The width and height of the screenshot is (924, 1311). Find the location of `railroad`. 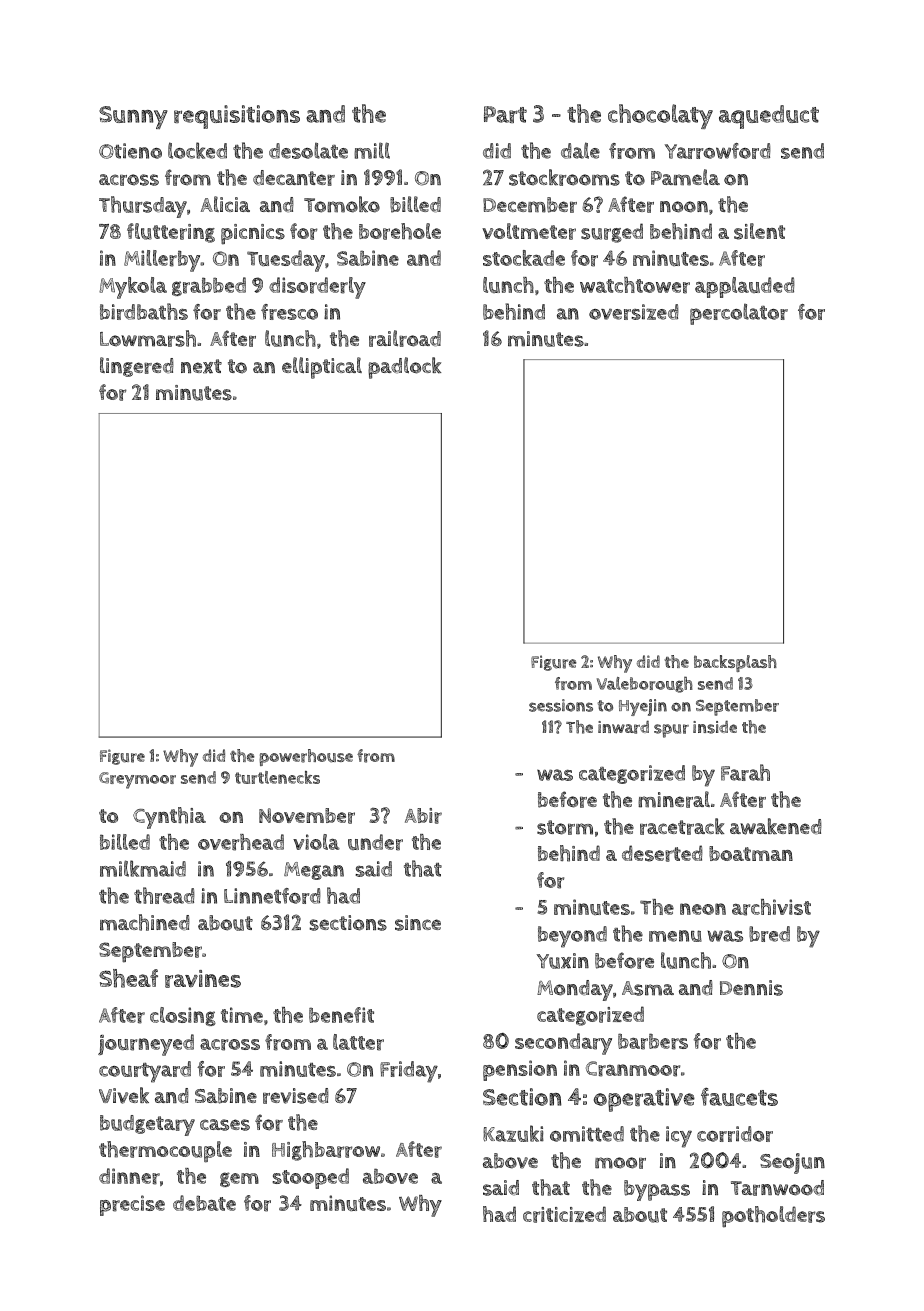

railroad is located at coordinates (405, 338).
